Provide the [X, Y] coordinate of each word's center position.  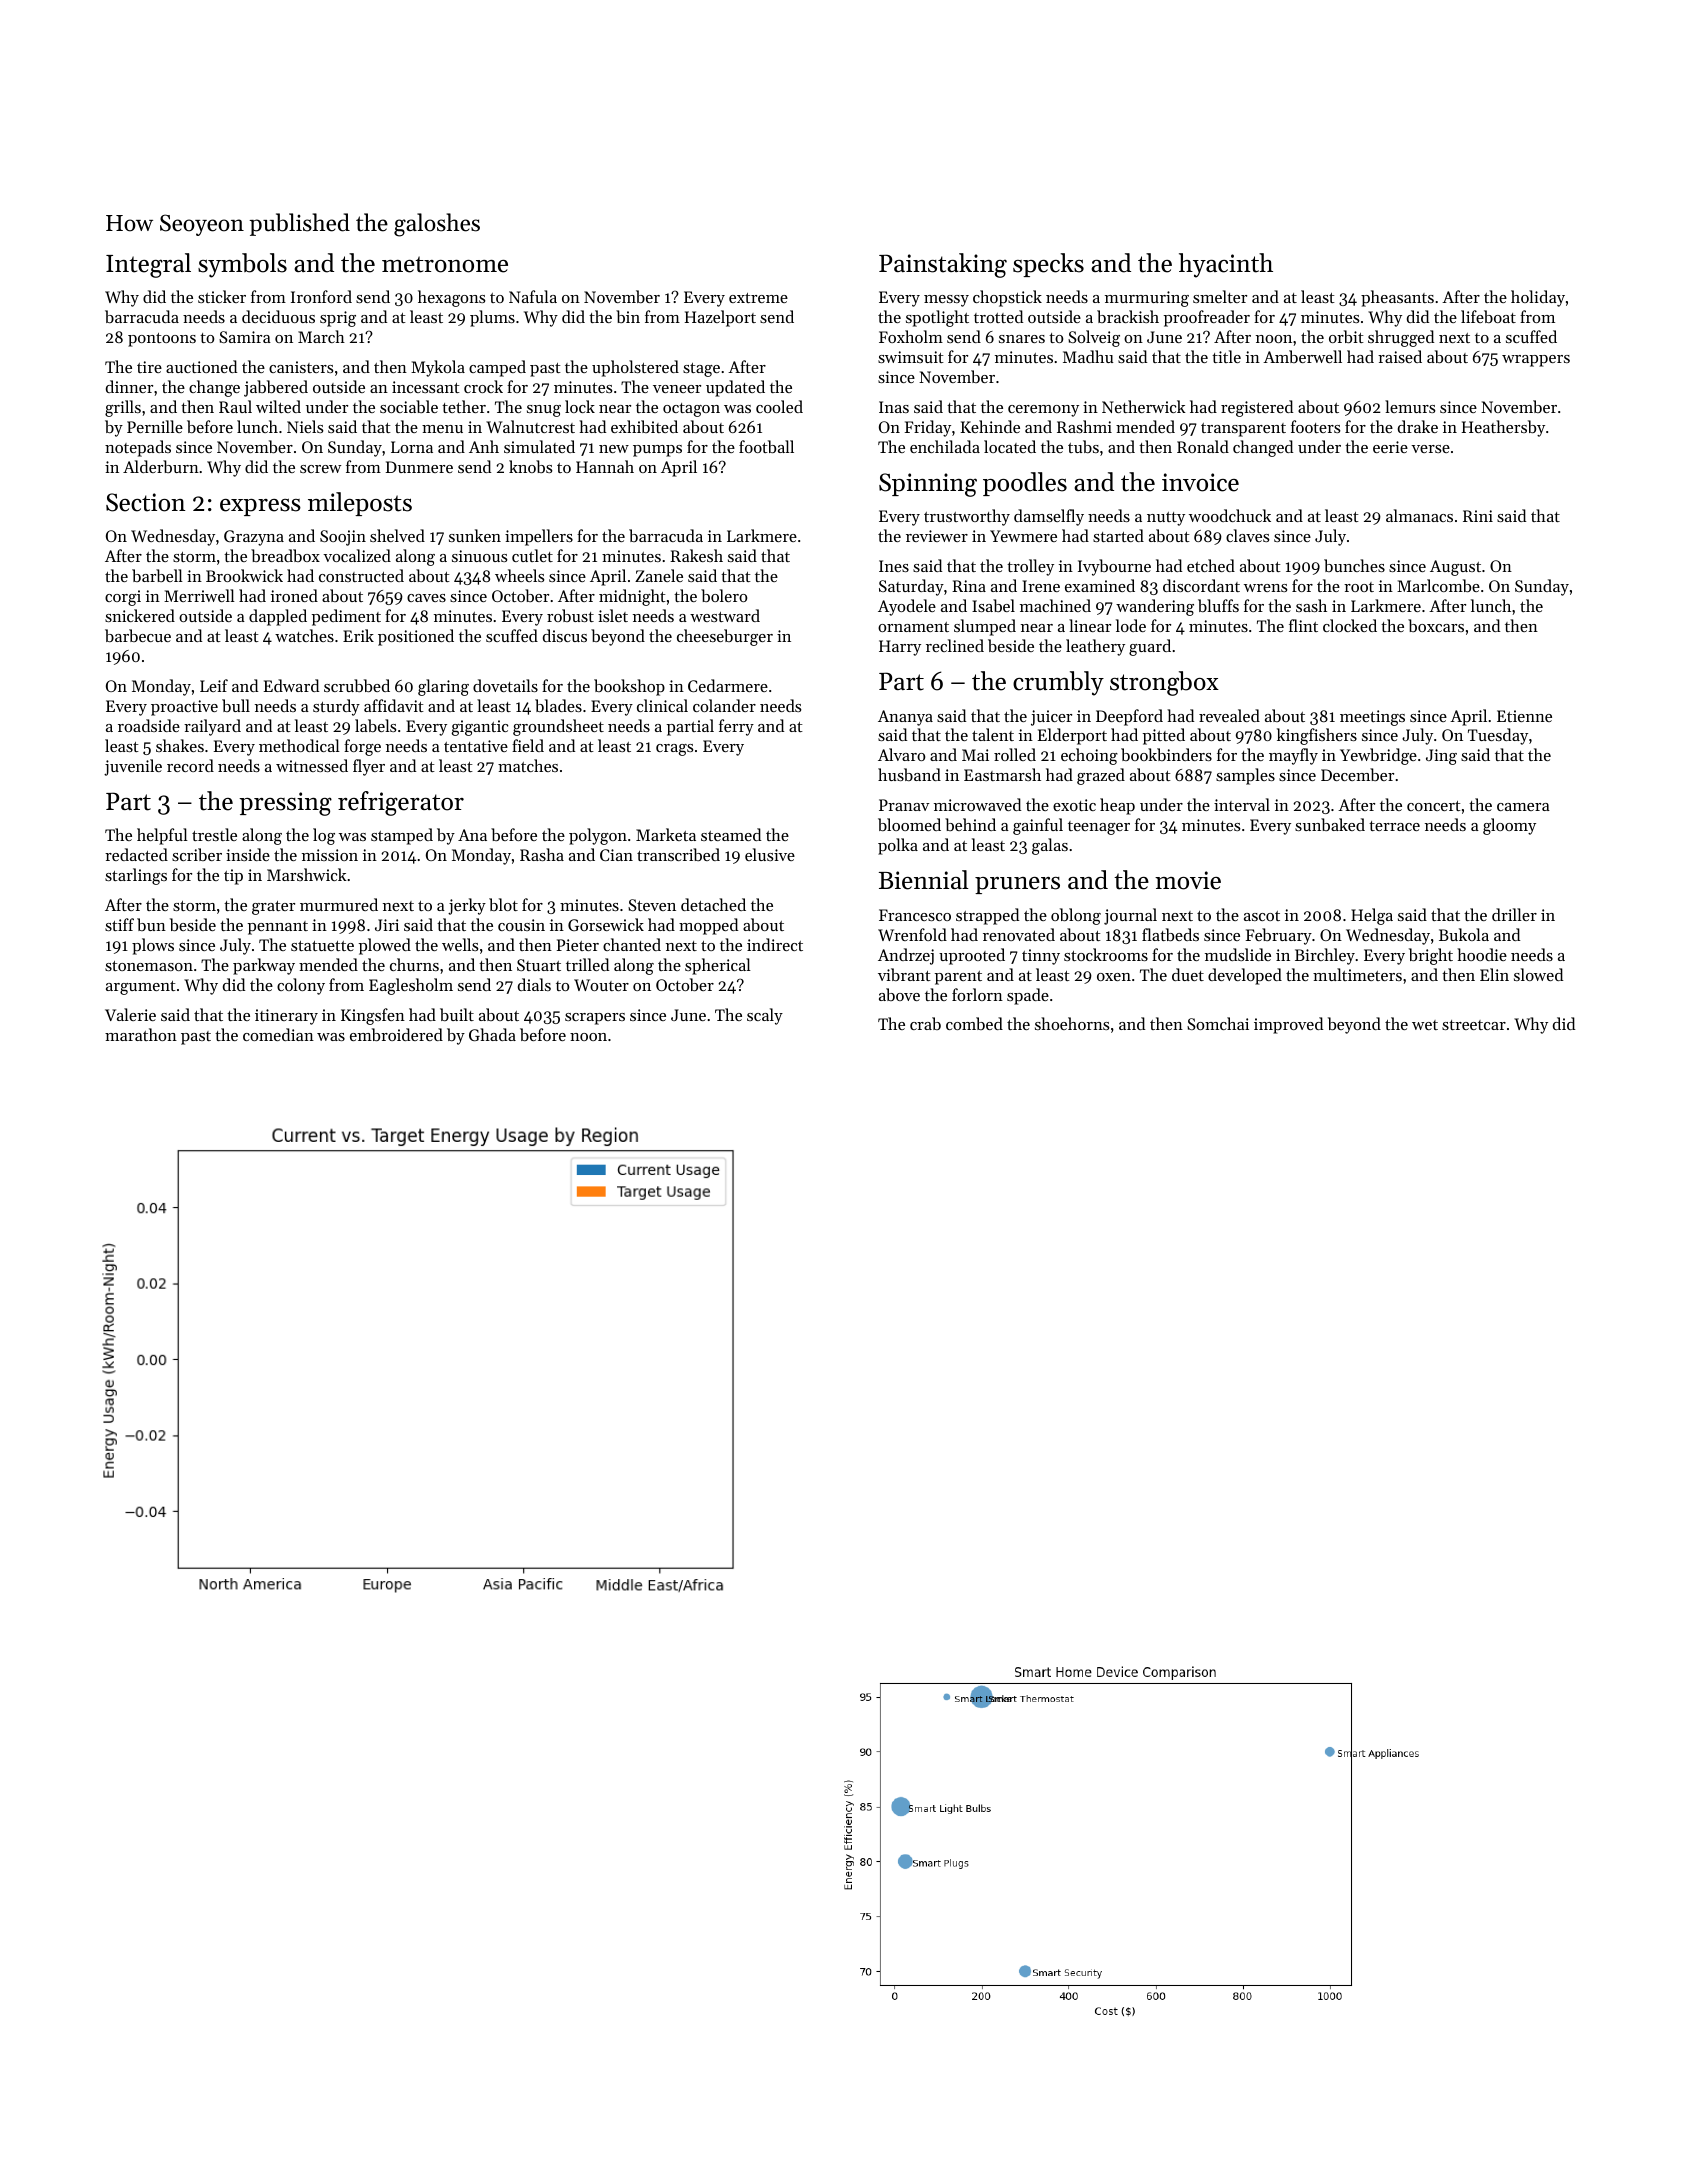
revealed [1229, 715]
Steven [652, 905]
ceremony [1043, 411]
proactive [184, 708]
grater [273, 908]
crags [675, 750]
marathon [141, 1034]
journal [1130, 916]
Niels [305, 426]
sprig [338, 319]
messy [946, 301]
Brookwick [244, 575]
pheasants [1397, 298]
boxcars [1436, 625]
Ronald [1203, 446]
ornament [913, 627]
